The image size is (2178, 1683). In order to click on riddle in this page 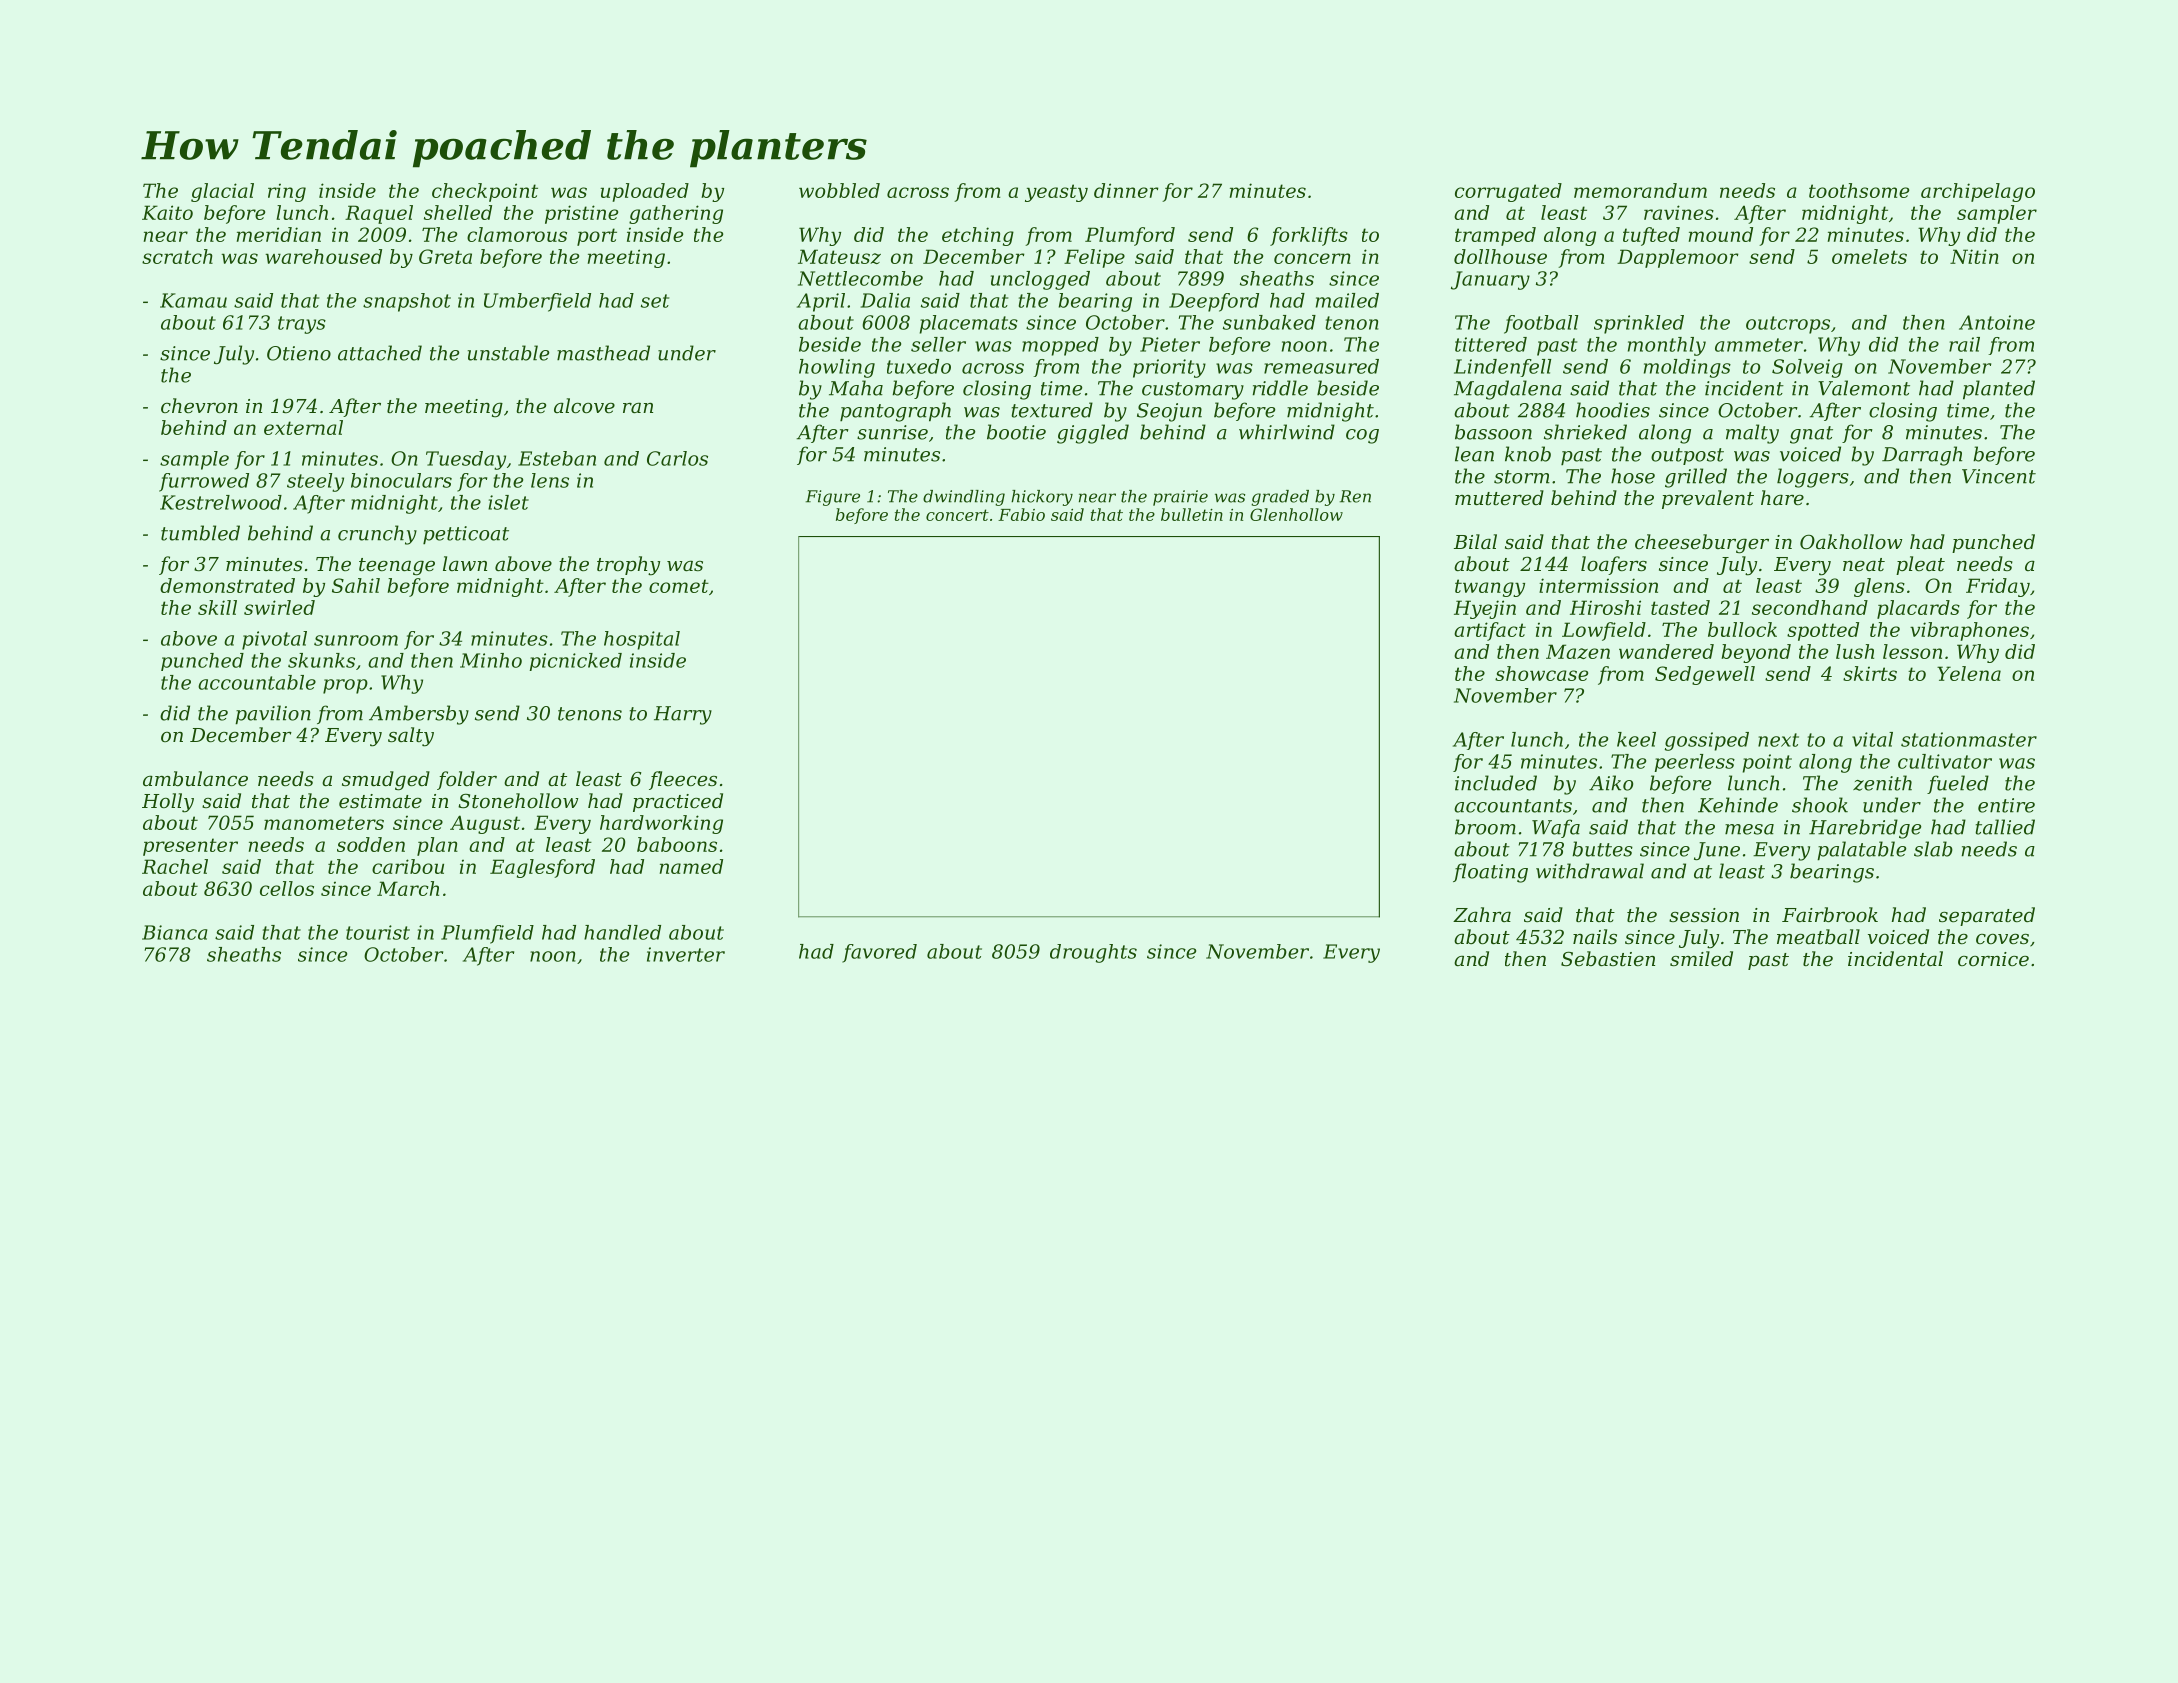, I will do `click(1280, 388)`.
